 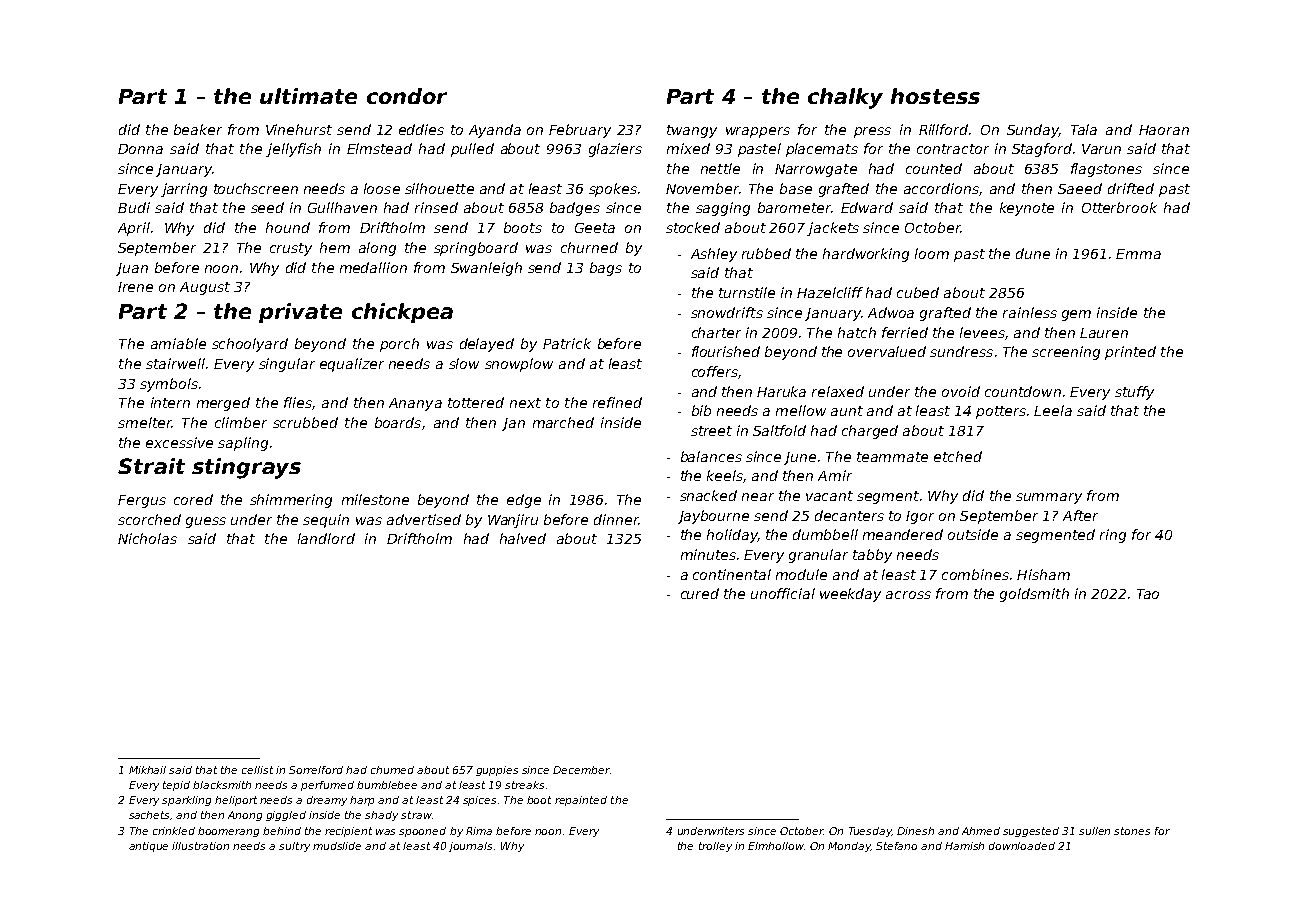 What do you see at coordinates (920, 517) in the page?
I see `Igor` at bounding box center [920, 517].
